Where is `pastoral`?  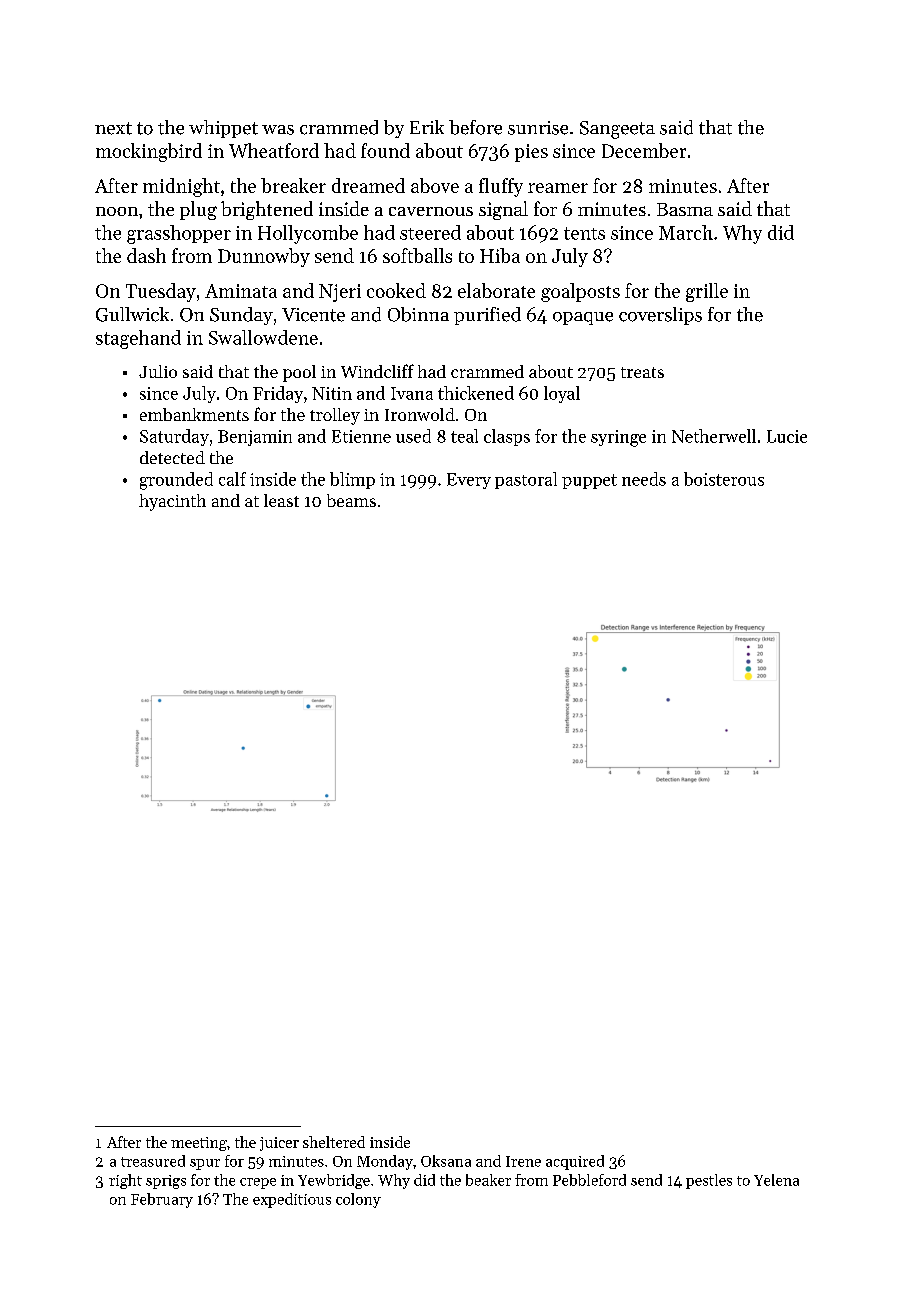
pastoral is located at coordinates (526, 480).
